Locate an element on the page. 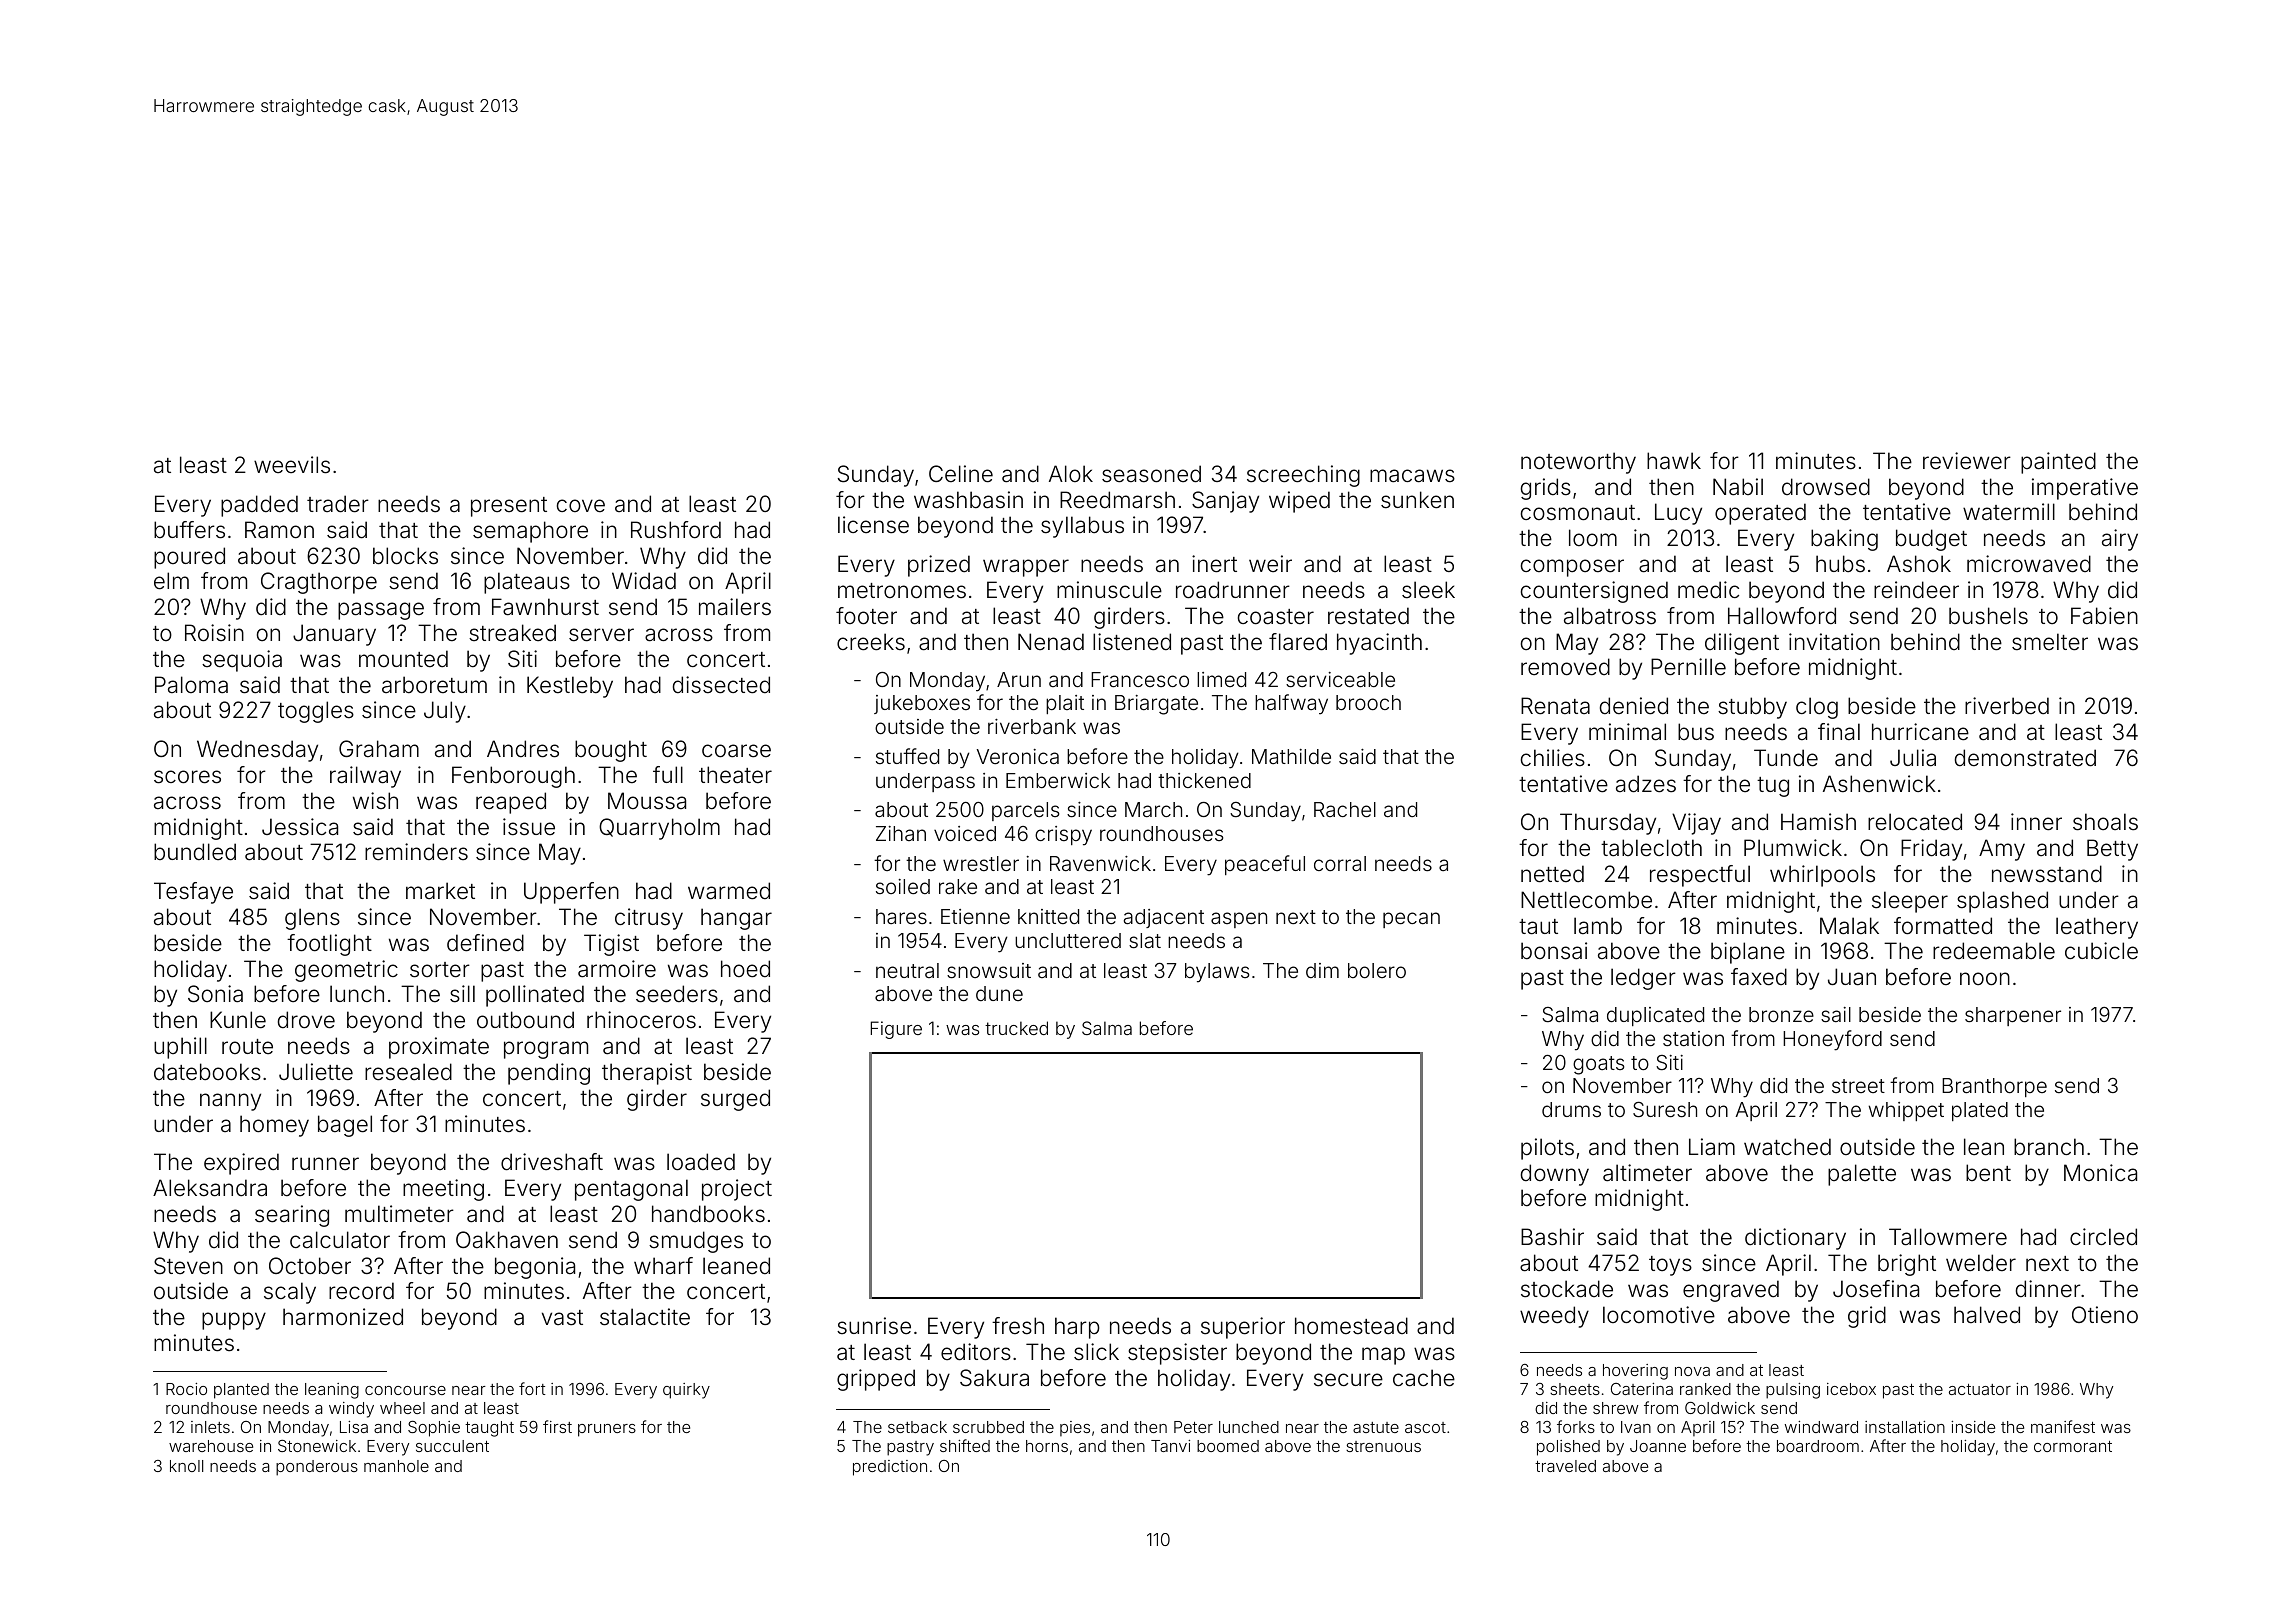 The height and width of the image is (1620, 2292). Etienne is located at coordinates (975, 916).
